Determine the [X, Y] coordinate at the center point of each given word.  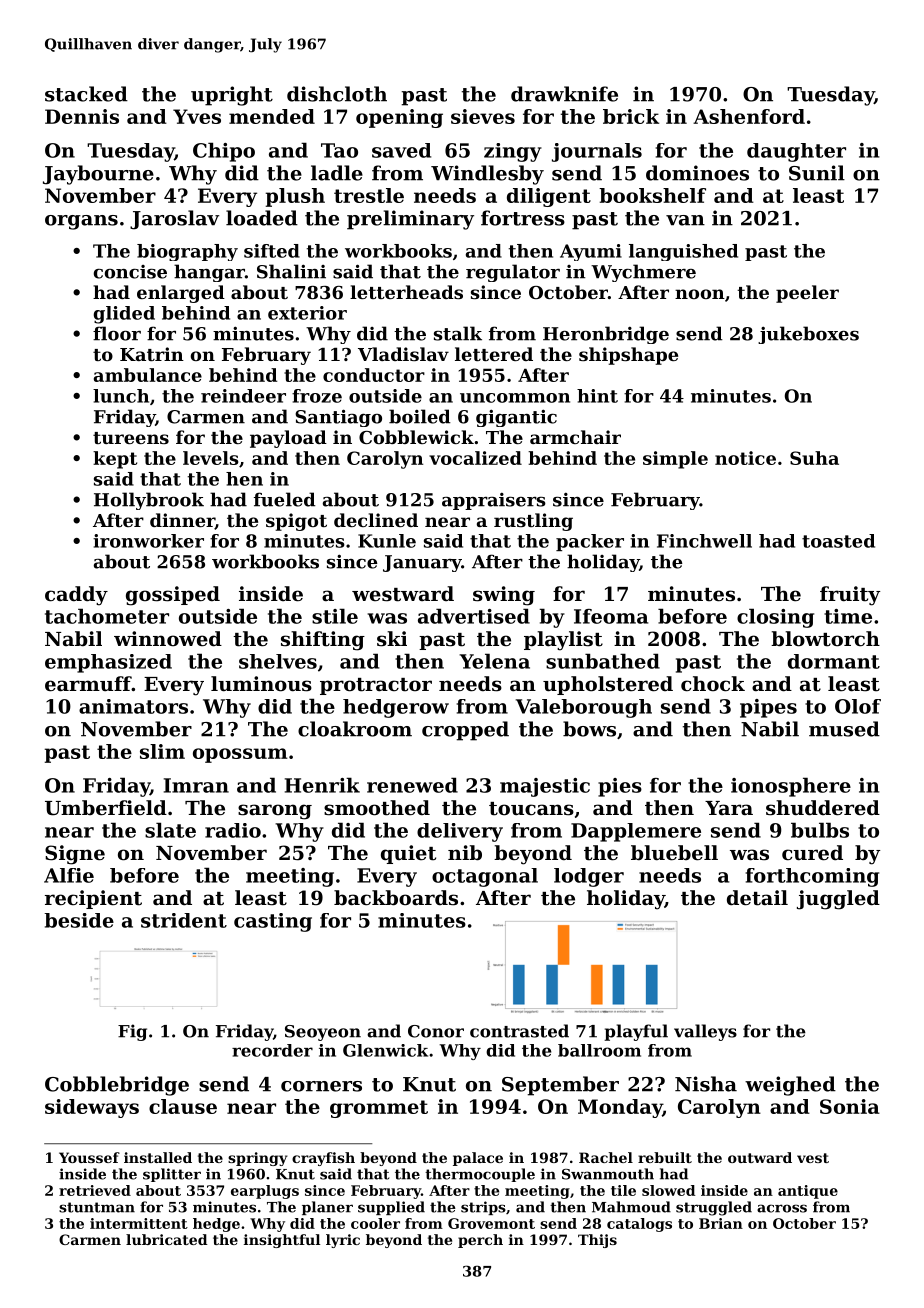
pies [620, 787]
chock [713, 684]
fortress [523, 218]
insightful [282, 1241]
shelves [278, 661]
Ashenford [749, 116]
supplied [391, 1208]
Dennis [82, 116]
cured [812, 853]
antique [808, 1192]
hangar [209, 273]
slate [170, 830]
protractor [376, 686]
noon [700, 294]
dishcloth [337, 94]
